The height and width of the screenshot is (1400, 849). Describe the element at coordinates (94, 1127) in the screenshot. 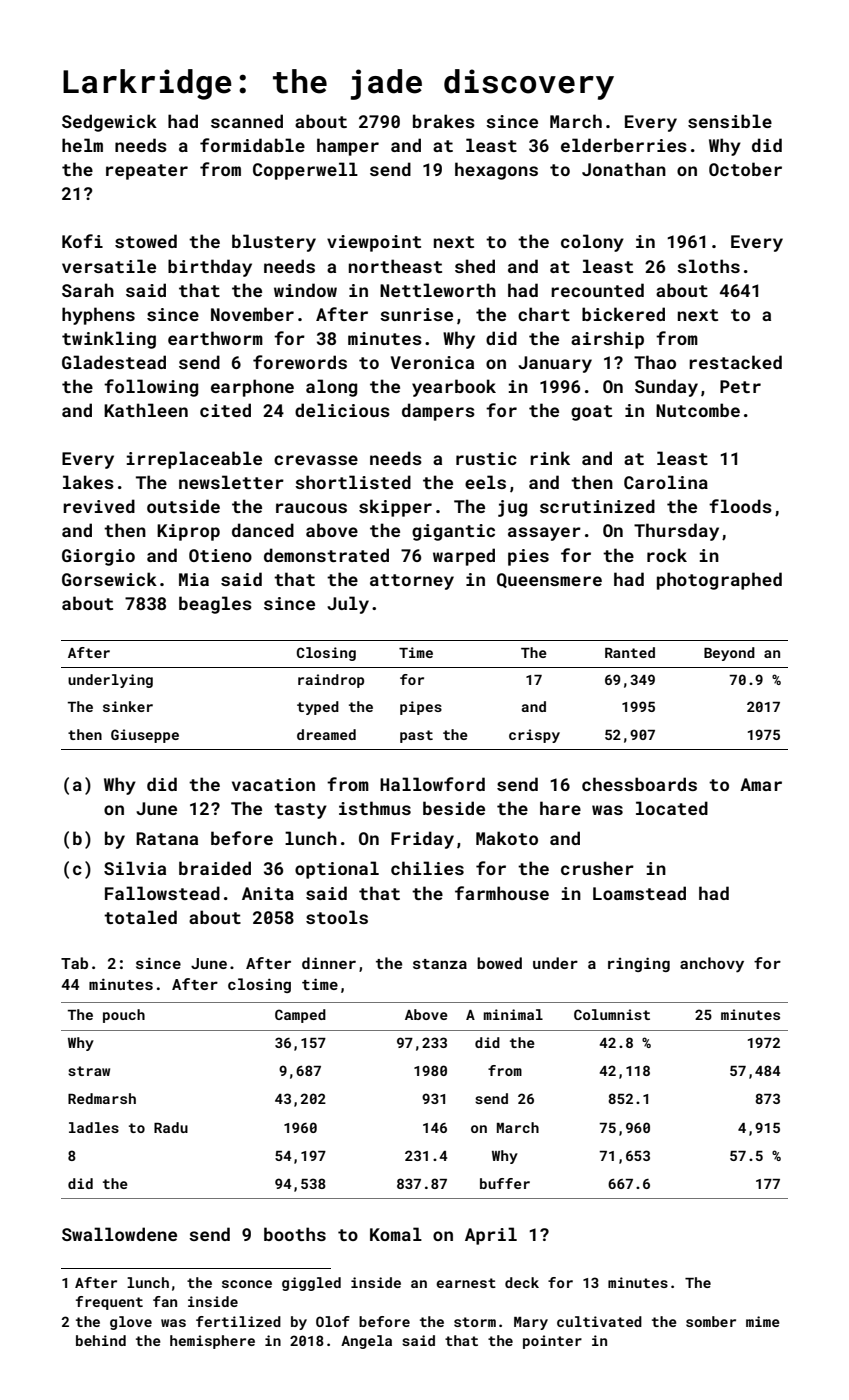

I see `ladles` at that location.
